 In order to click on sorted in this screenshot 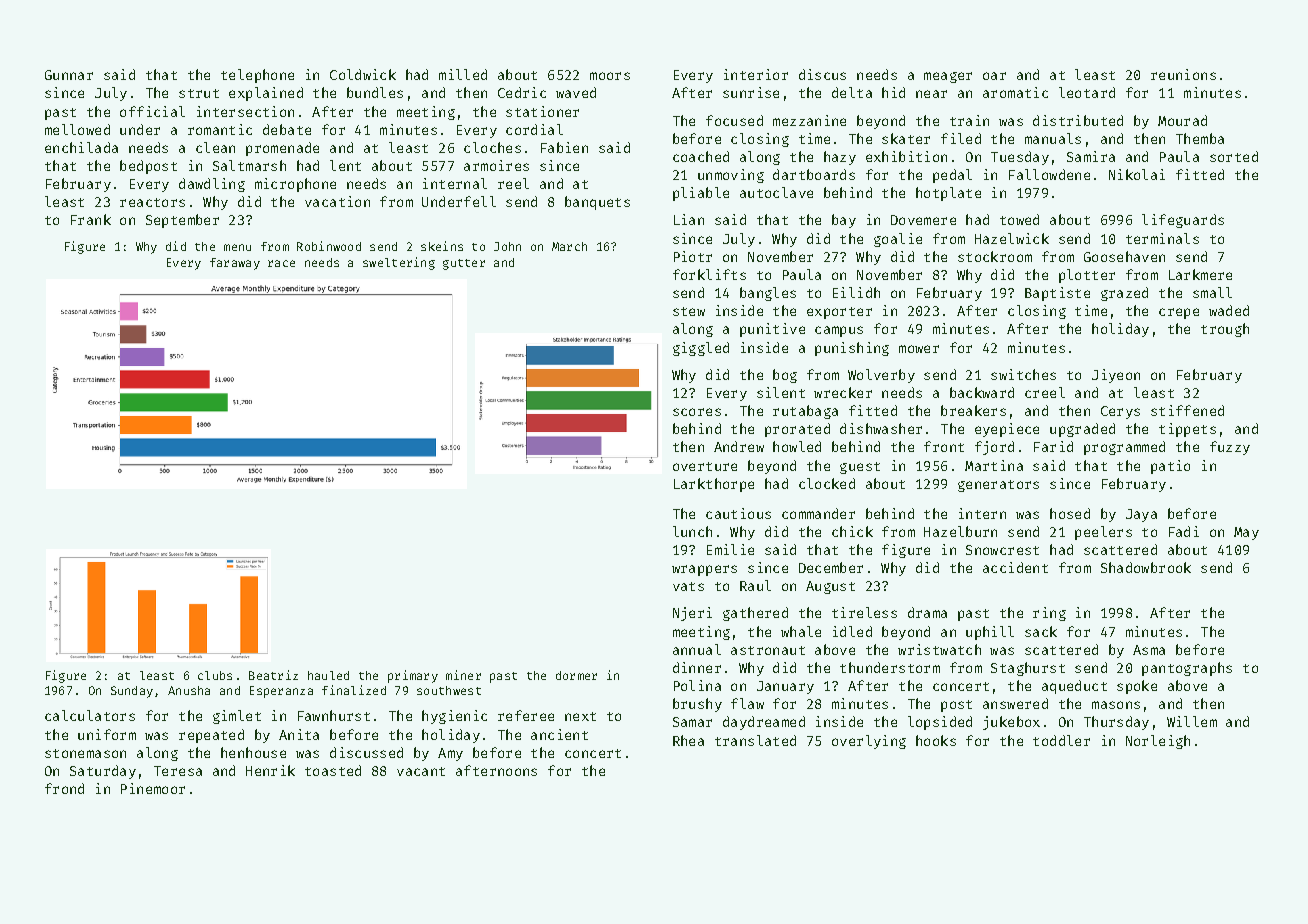, I will do `click(1234, 156)`.
